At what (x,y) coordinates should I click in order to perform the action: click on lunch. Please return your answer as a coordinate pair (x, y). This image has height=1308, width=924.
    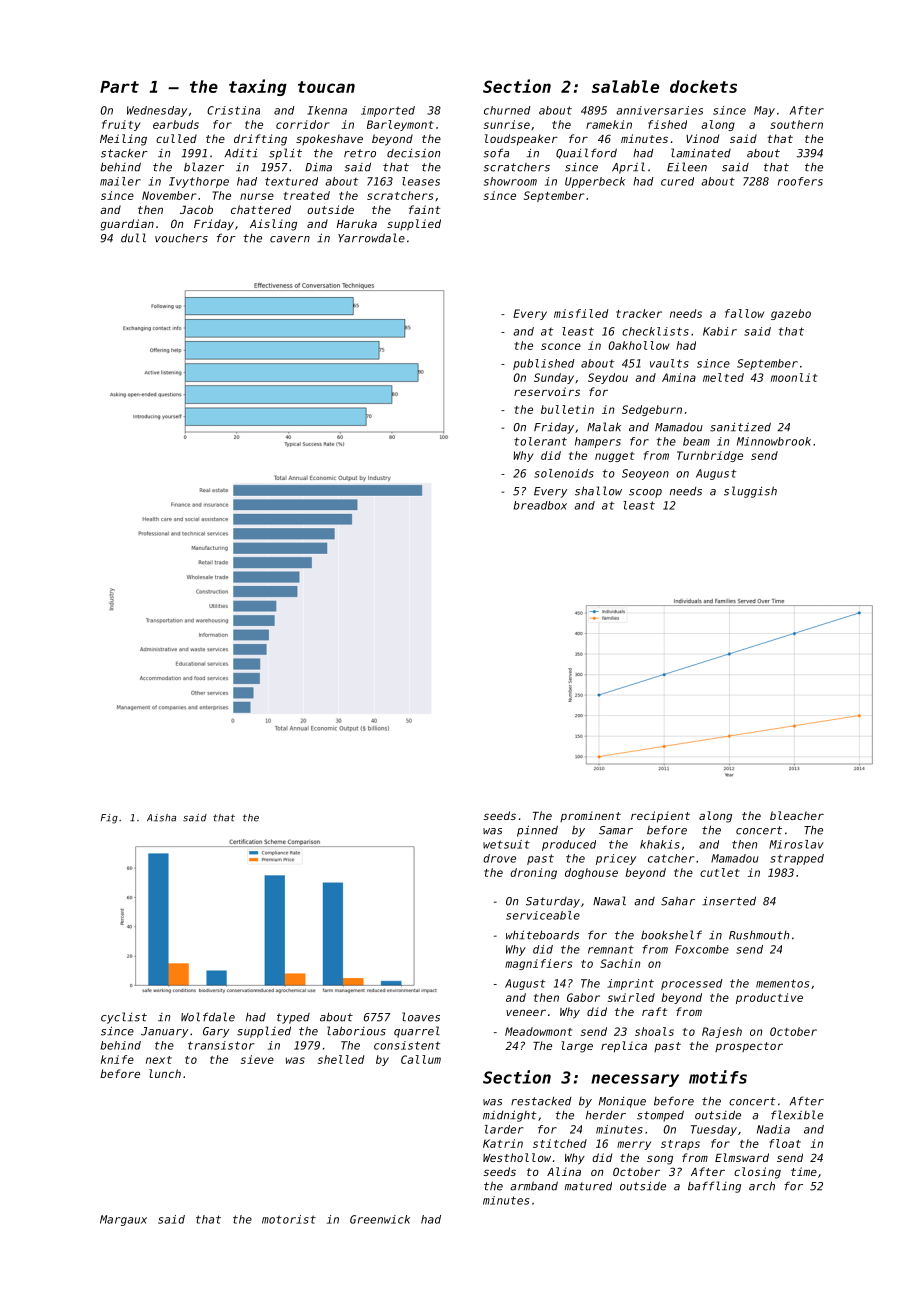
    Looking at the image, I should click on (165, 1073).
